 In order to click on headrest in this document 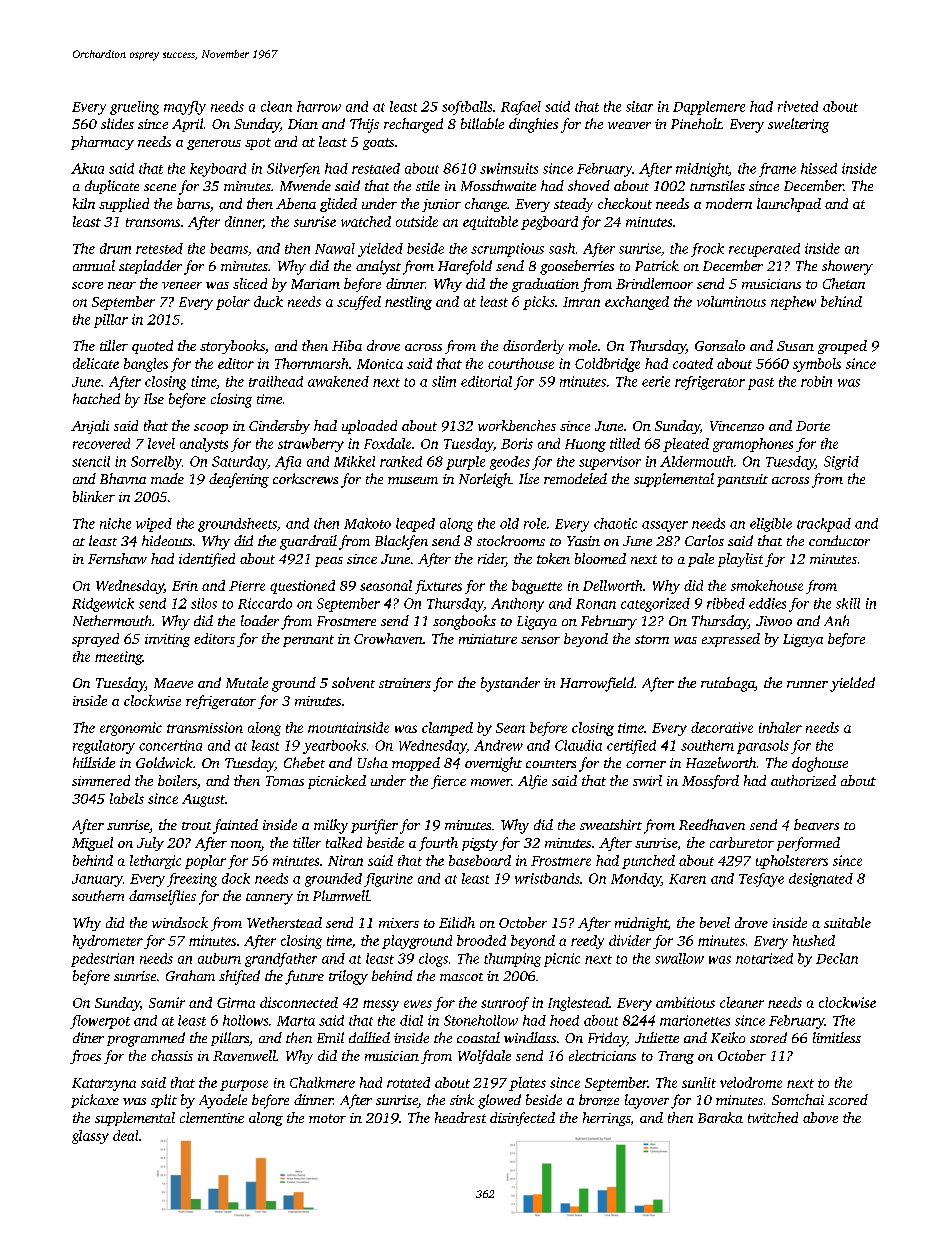, I will do `click(460, 1117)`.
